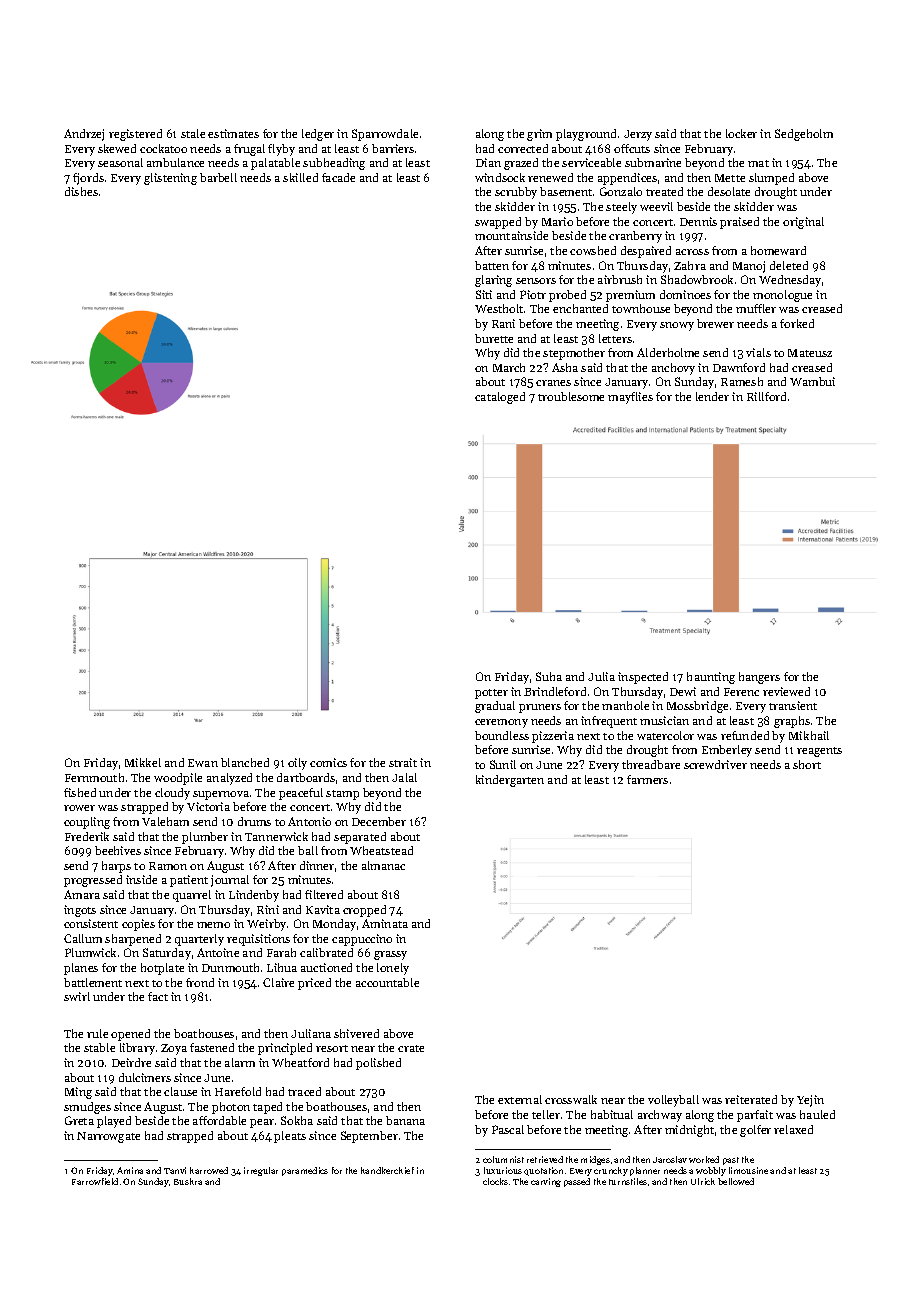 The image size is (908, 1316). Describe the element at coordinates (219, 1120) in the screenshot. I see `affordable` at that location.
